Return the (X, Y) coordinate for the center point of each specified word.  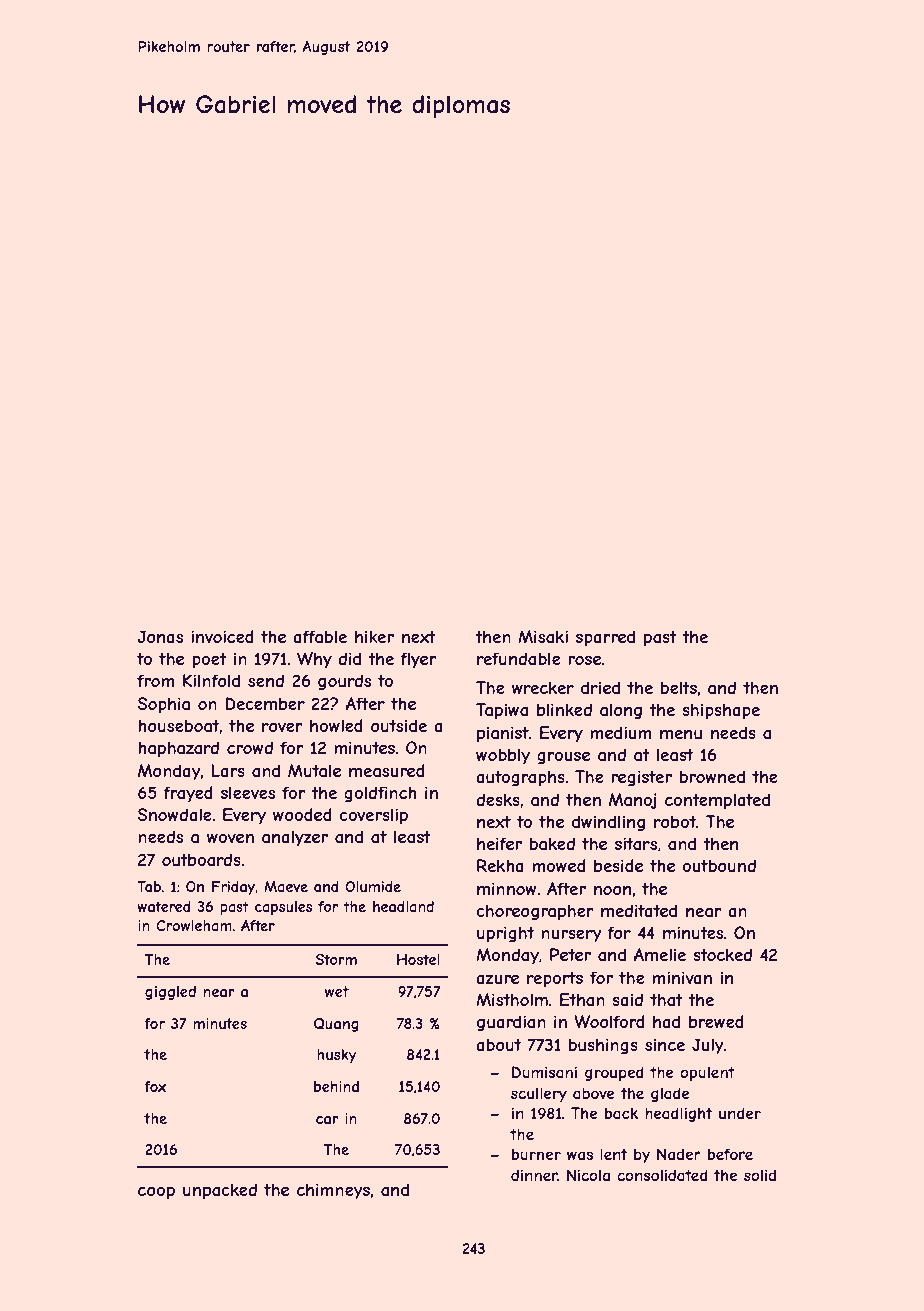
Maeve (286, 886)
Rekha (500, 865)
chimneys (333, 1191)
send (266, 680)
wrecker (543, 687)
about (498, 1044)
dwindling (608, 823)
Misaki (543, 636)
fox (155, 1086)
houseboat (178, 725)
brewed (716, 1021)
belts (679, 687)
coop (156, 1193)
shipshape (721, 711)
